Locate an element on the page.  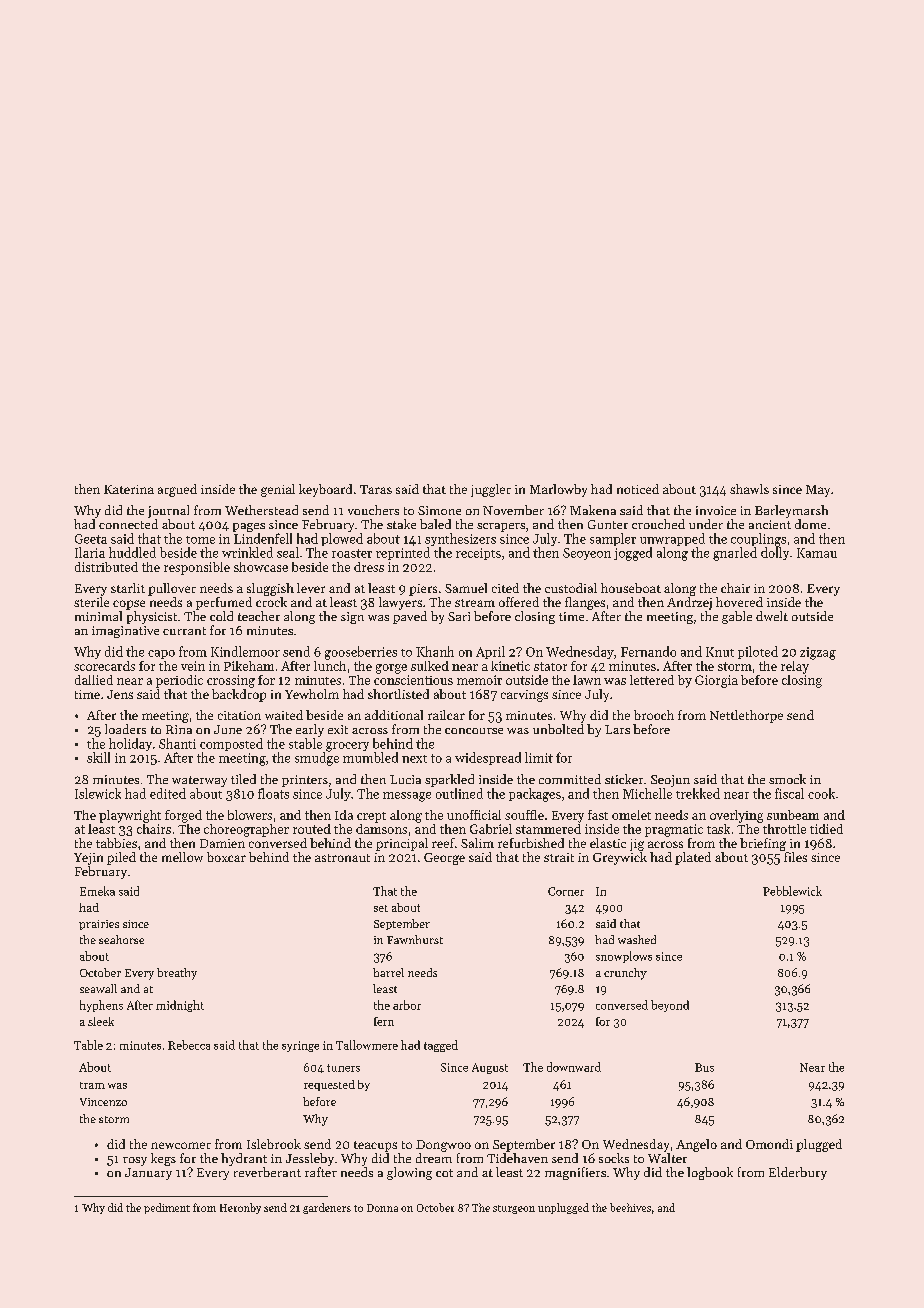
relay is located at coordinates (795, 667).
